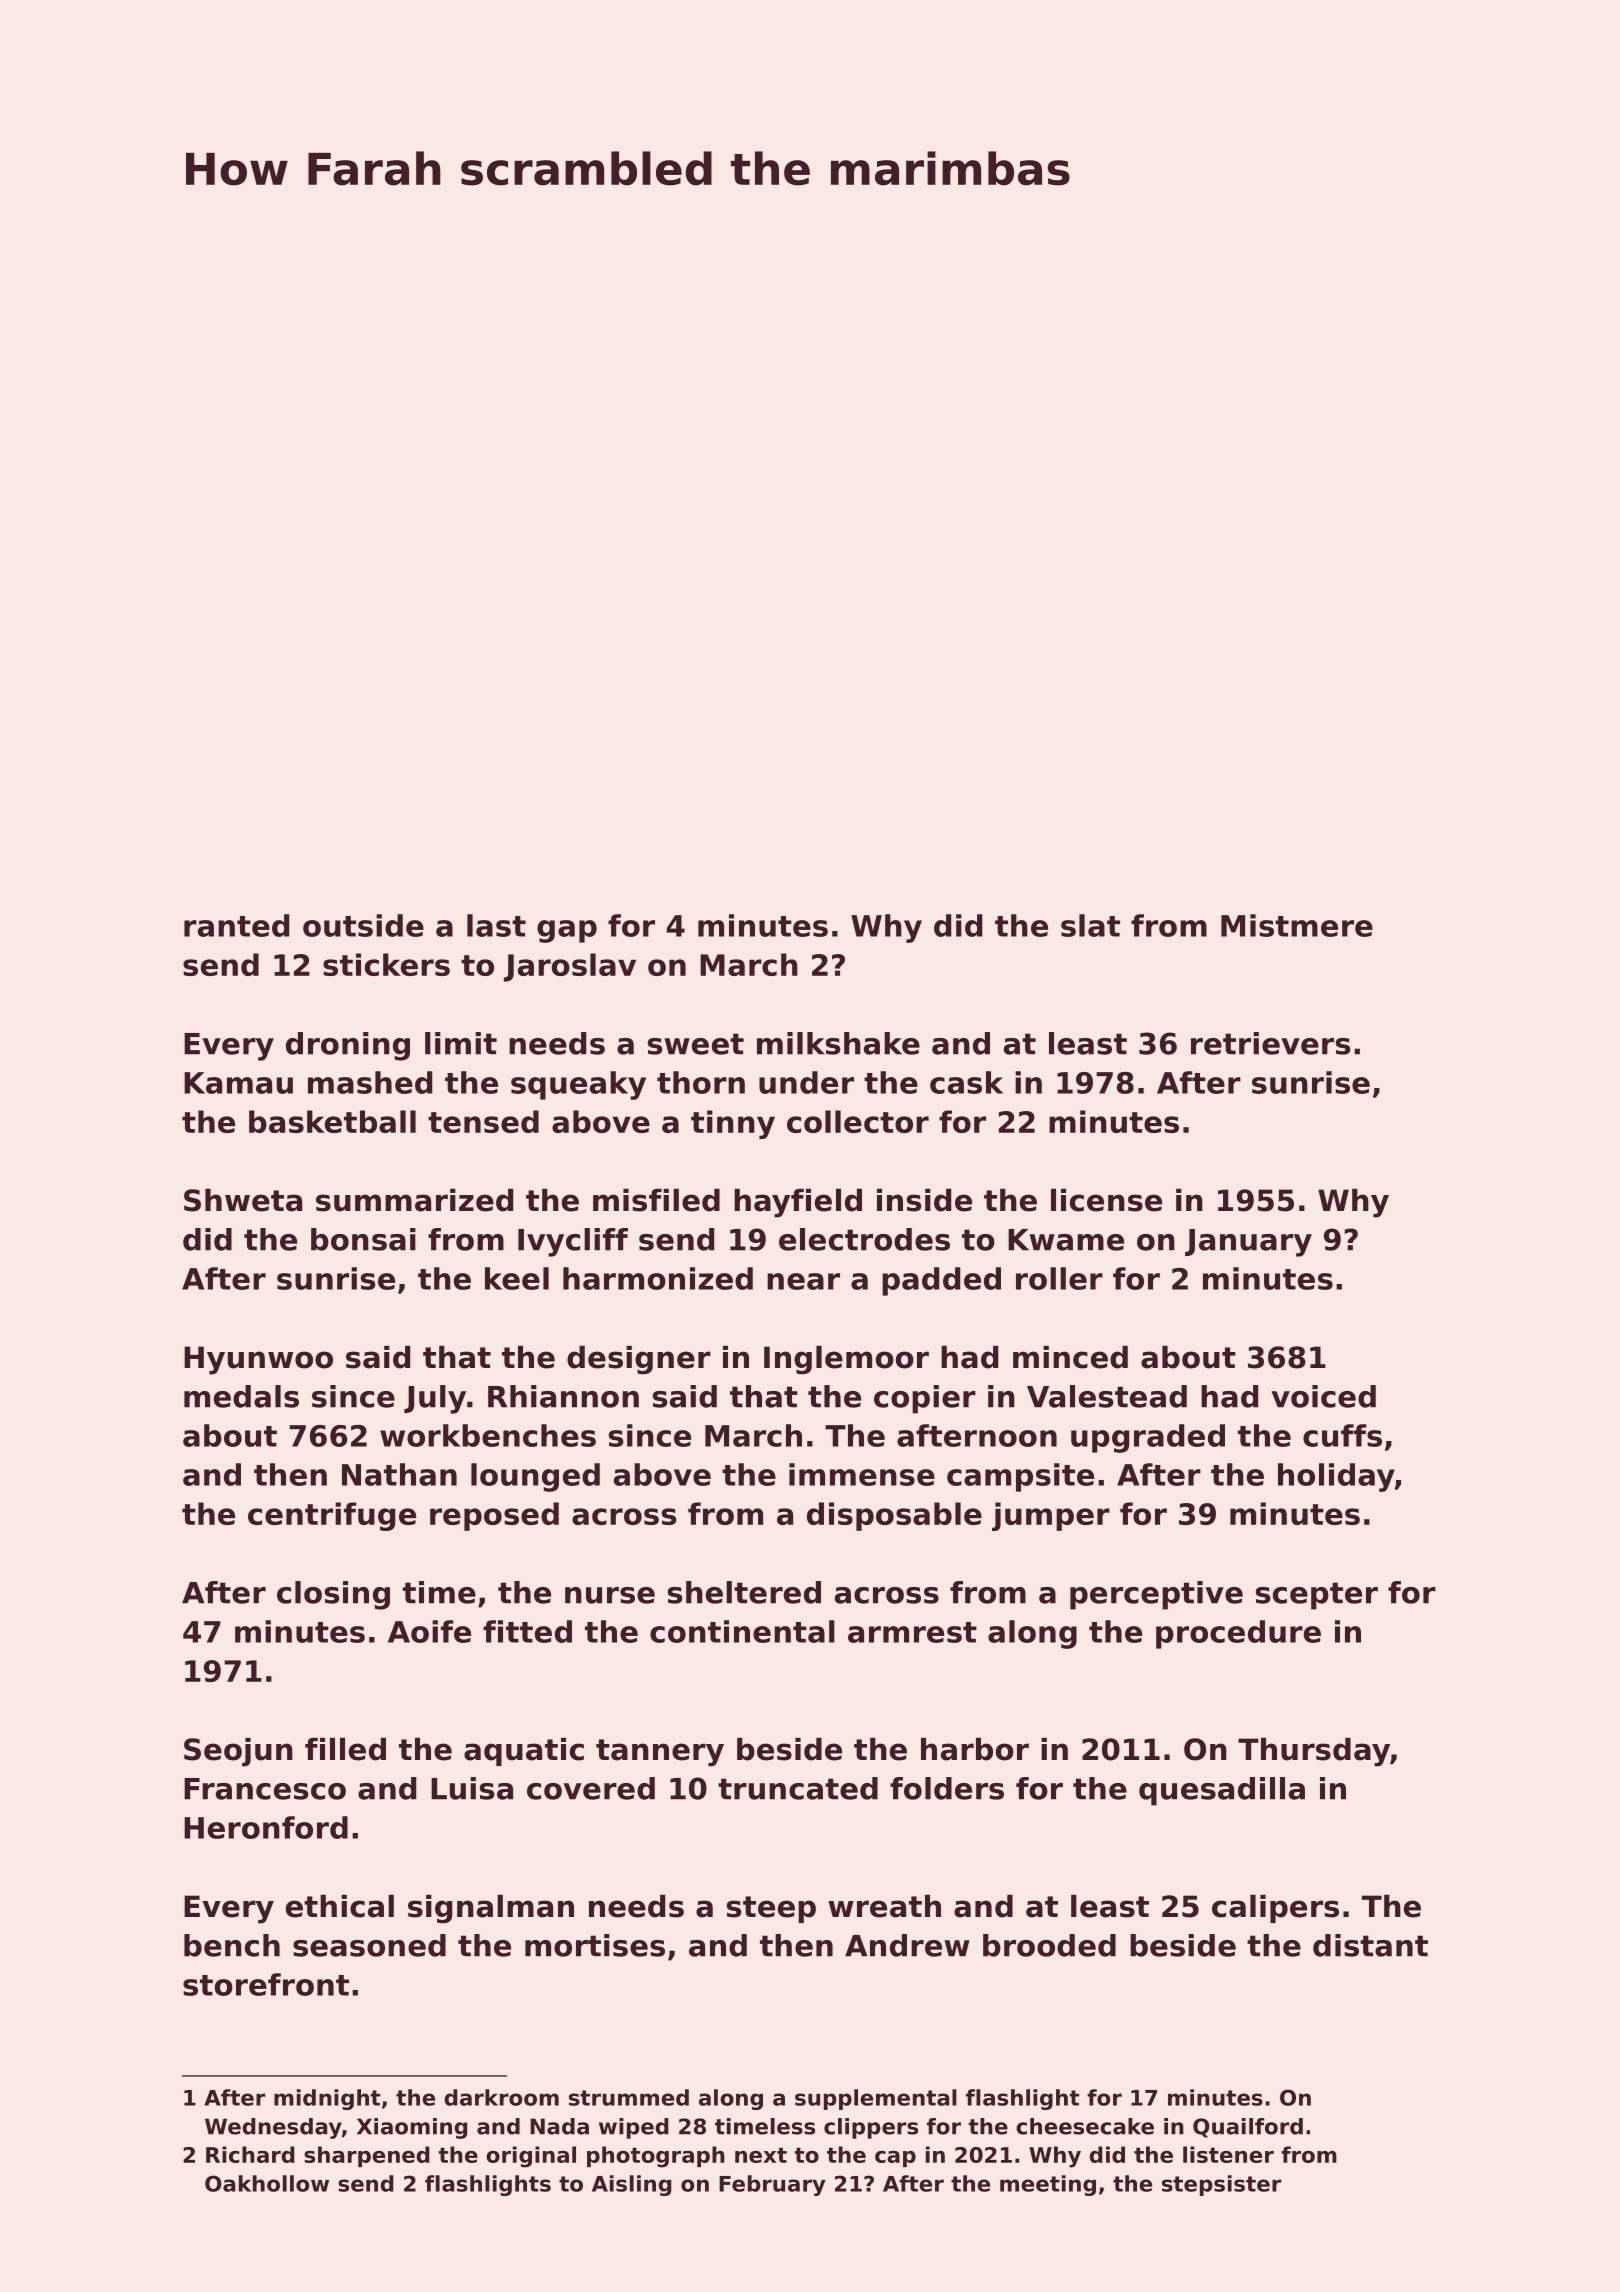  What do you see at coordinates (238, 1083) in the image?
I see `Kamau` at bounding box center [238, 1083].
